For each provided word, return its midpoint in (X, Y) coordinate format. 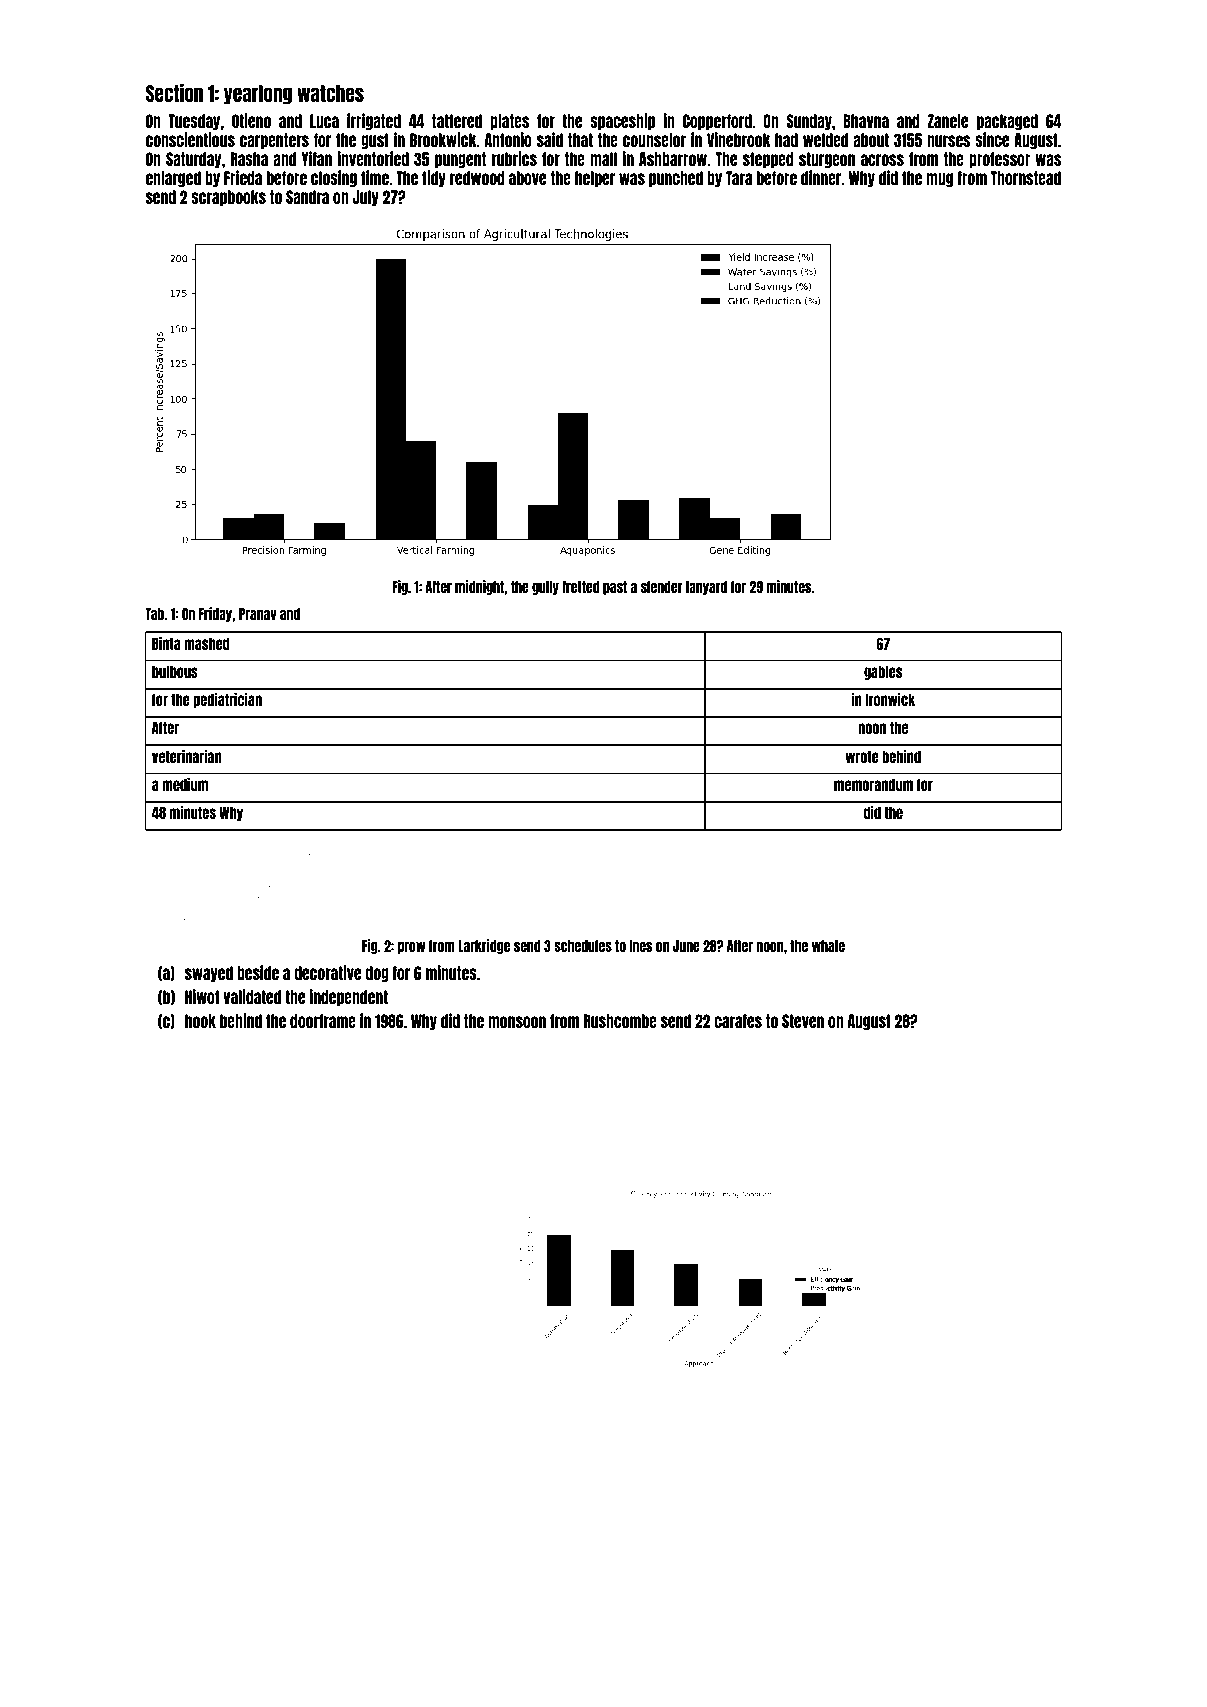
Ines (641, 946)
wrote (862, 756)
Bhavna (866, 121)
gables (883, 672)
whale (828, 946)
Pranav (258, 614)
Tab (154, 614)
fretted (580, 587)
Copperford (717, 122)
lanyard (706, 588)
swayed (209, 974)
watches (330, 93)
